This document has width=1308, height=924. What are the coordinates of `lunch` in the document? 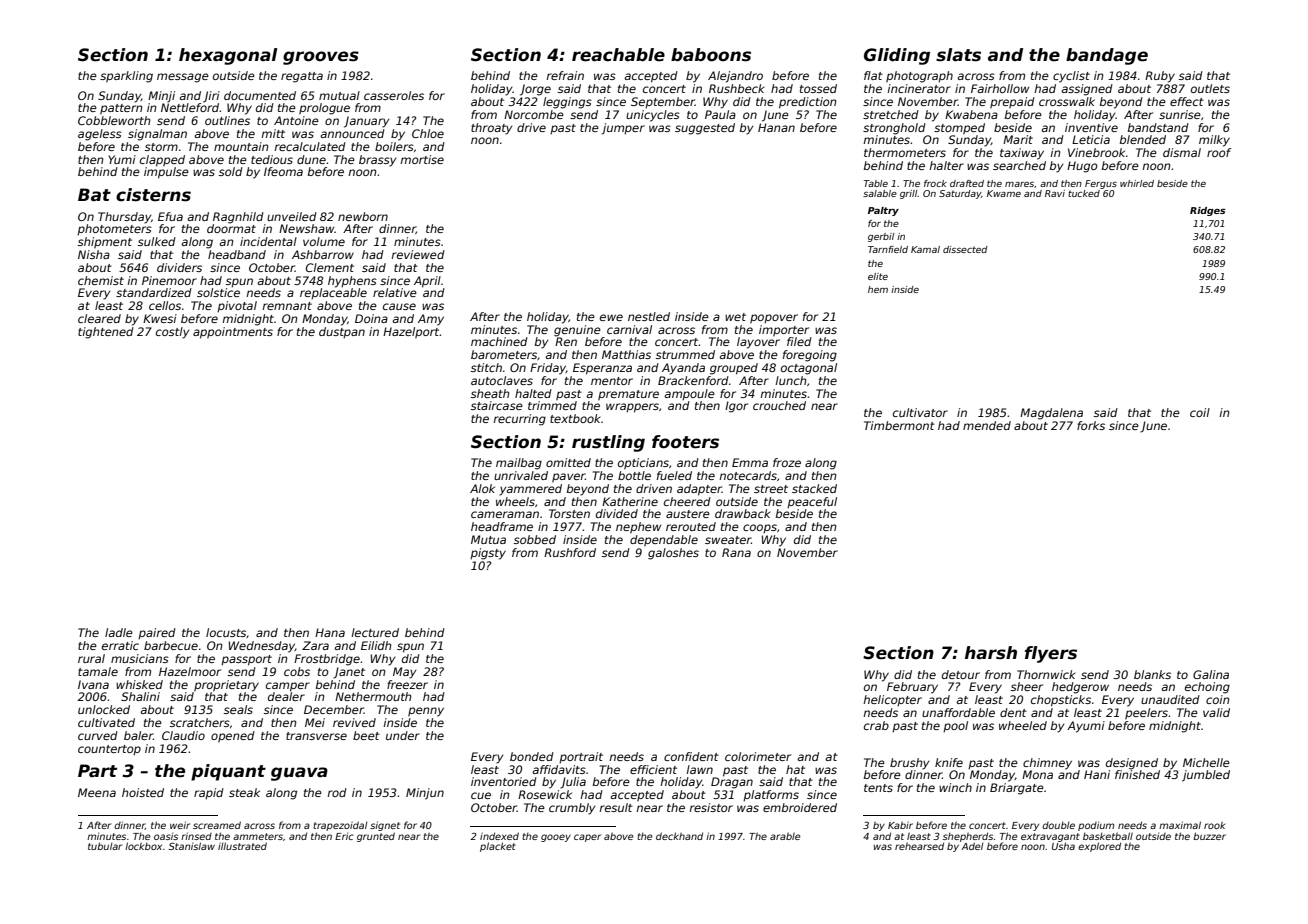 It's located at (791, 380).
